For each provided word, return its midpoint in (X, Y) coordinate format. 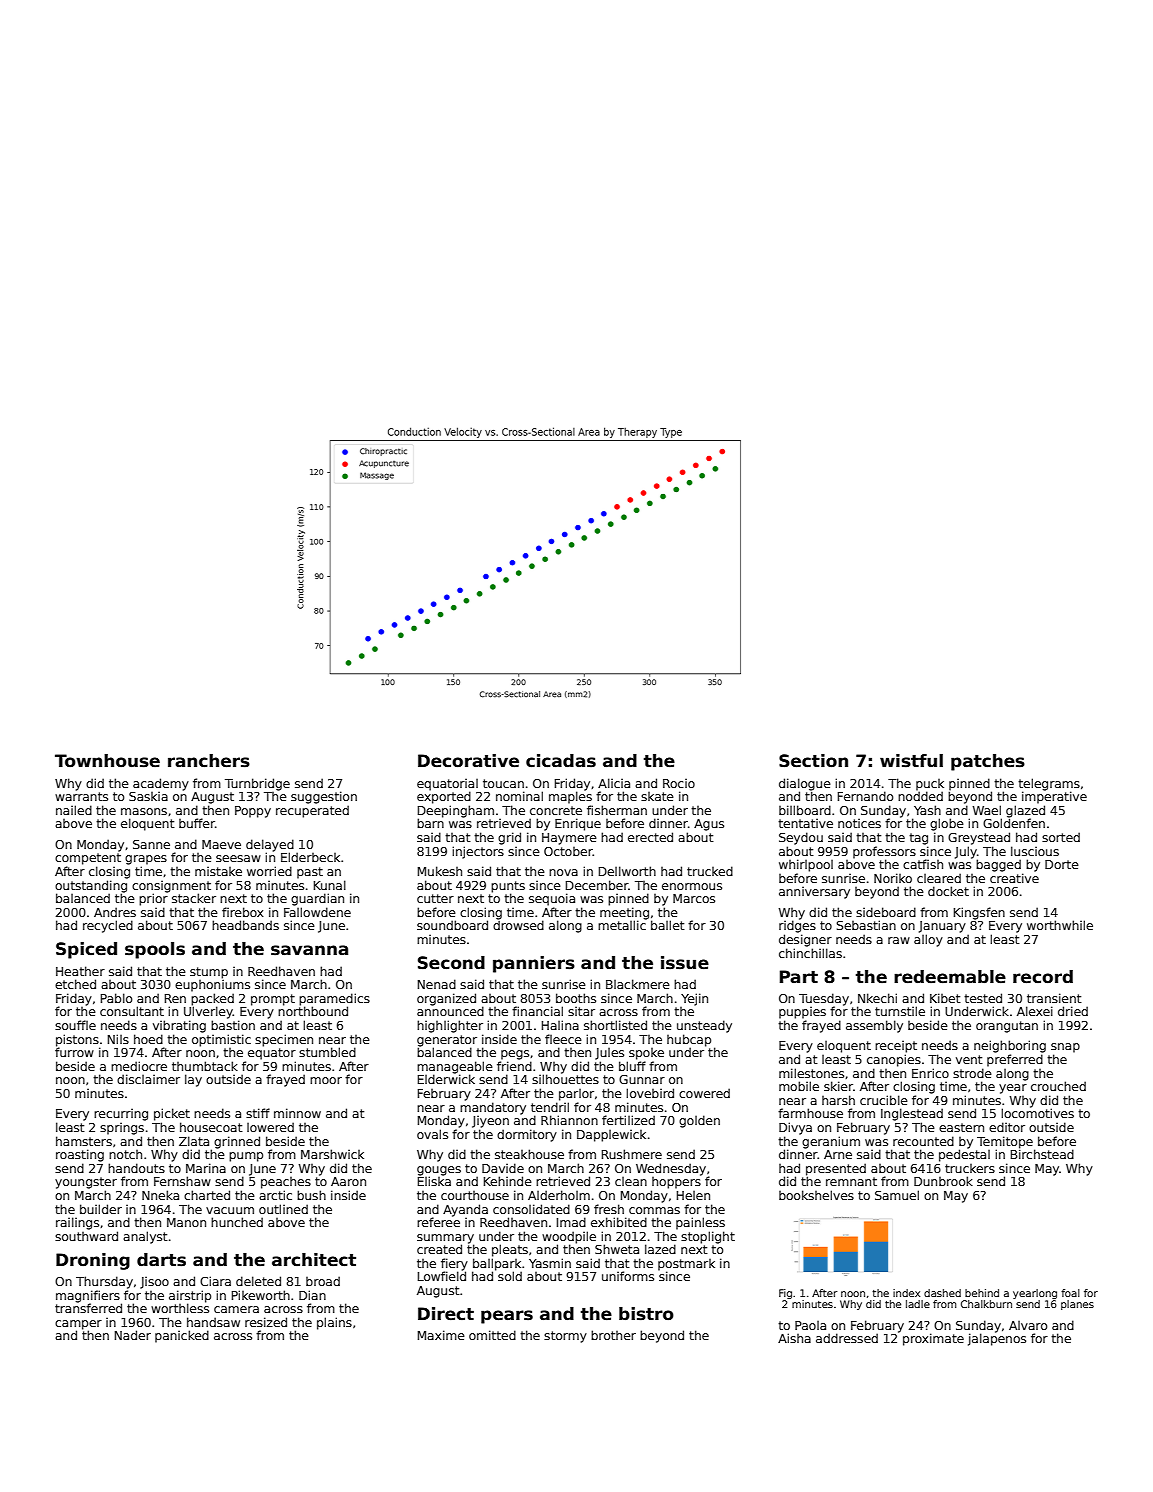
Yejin (694, 999)
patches (988, 762)
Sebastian (866, 925)
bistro (646, 1314)
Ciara (215, 1281)
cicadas (561, 761)
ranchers (209, 761)
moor (326, 1080)
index (906, 1293)
